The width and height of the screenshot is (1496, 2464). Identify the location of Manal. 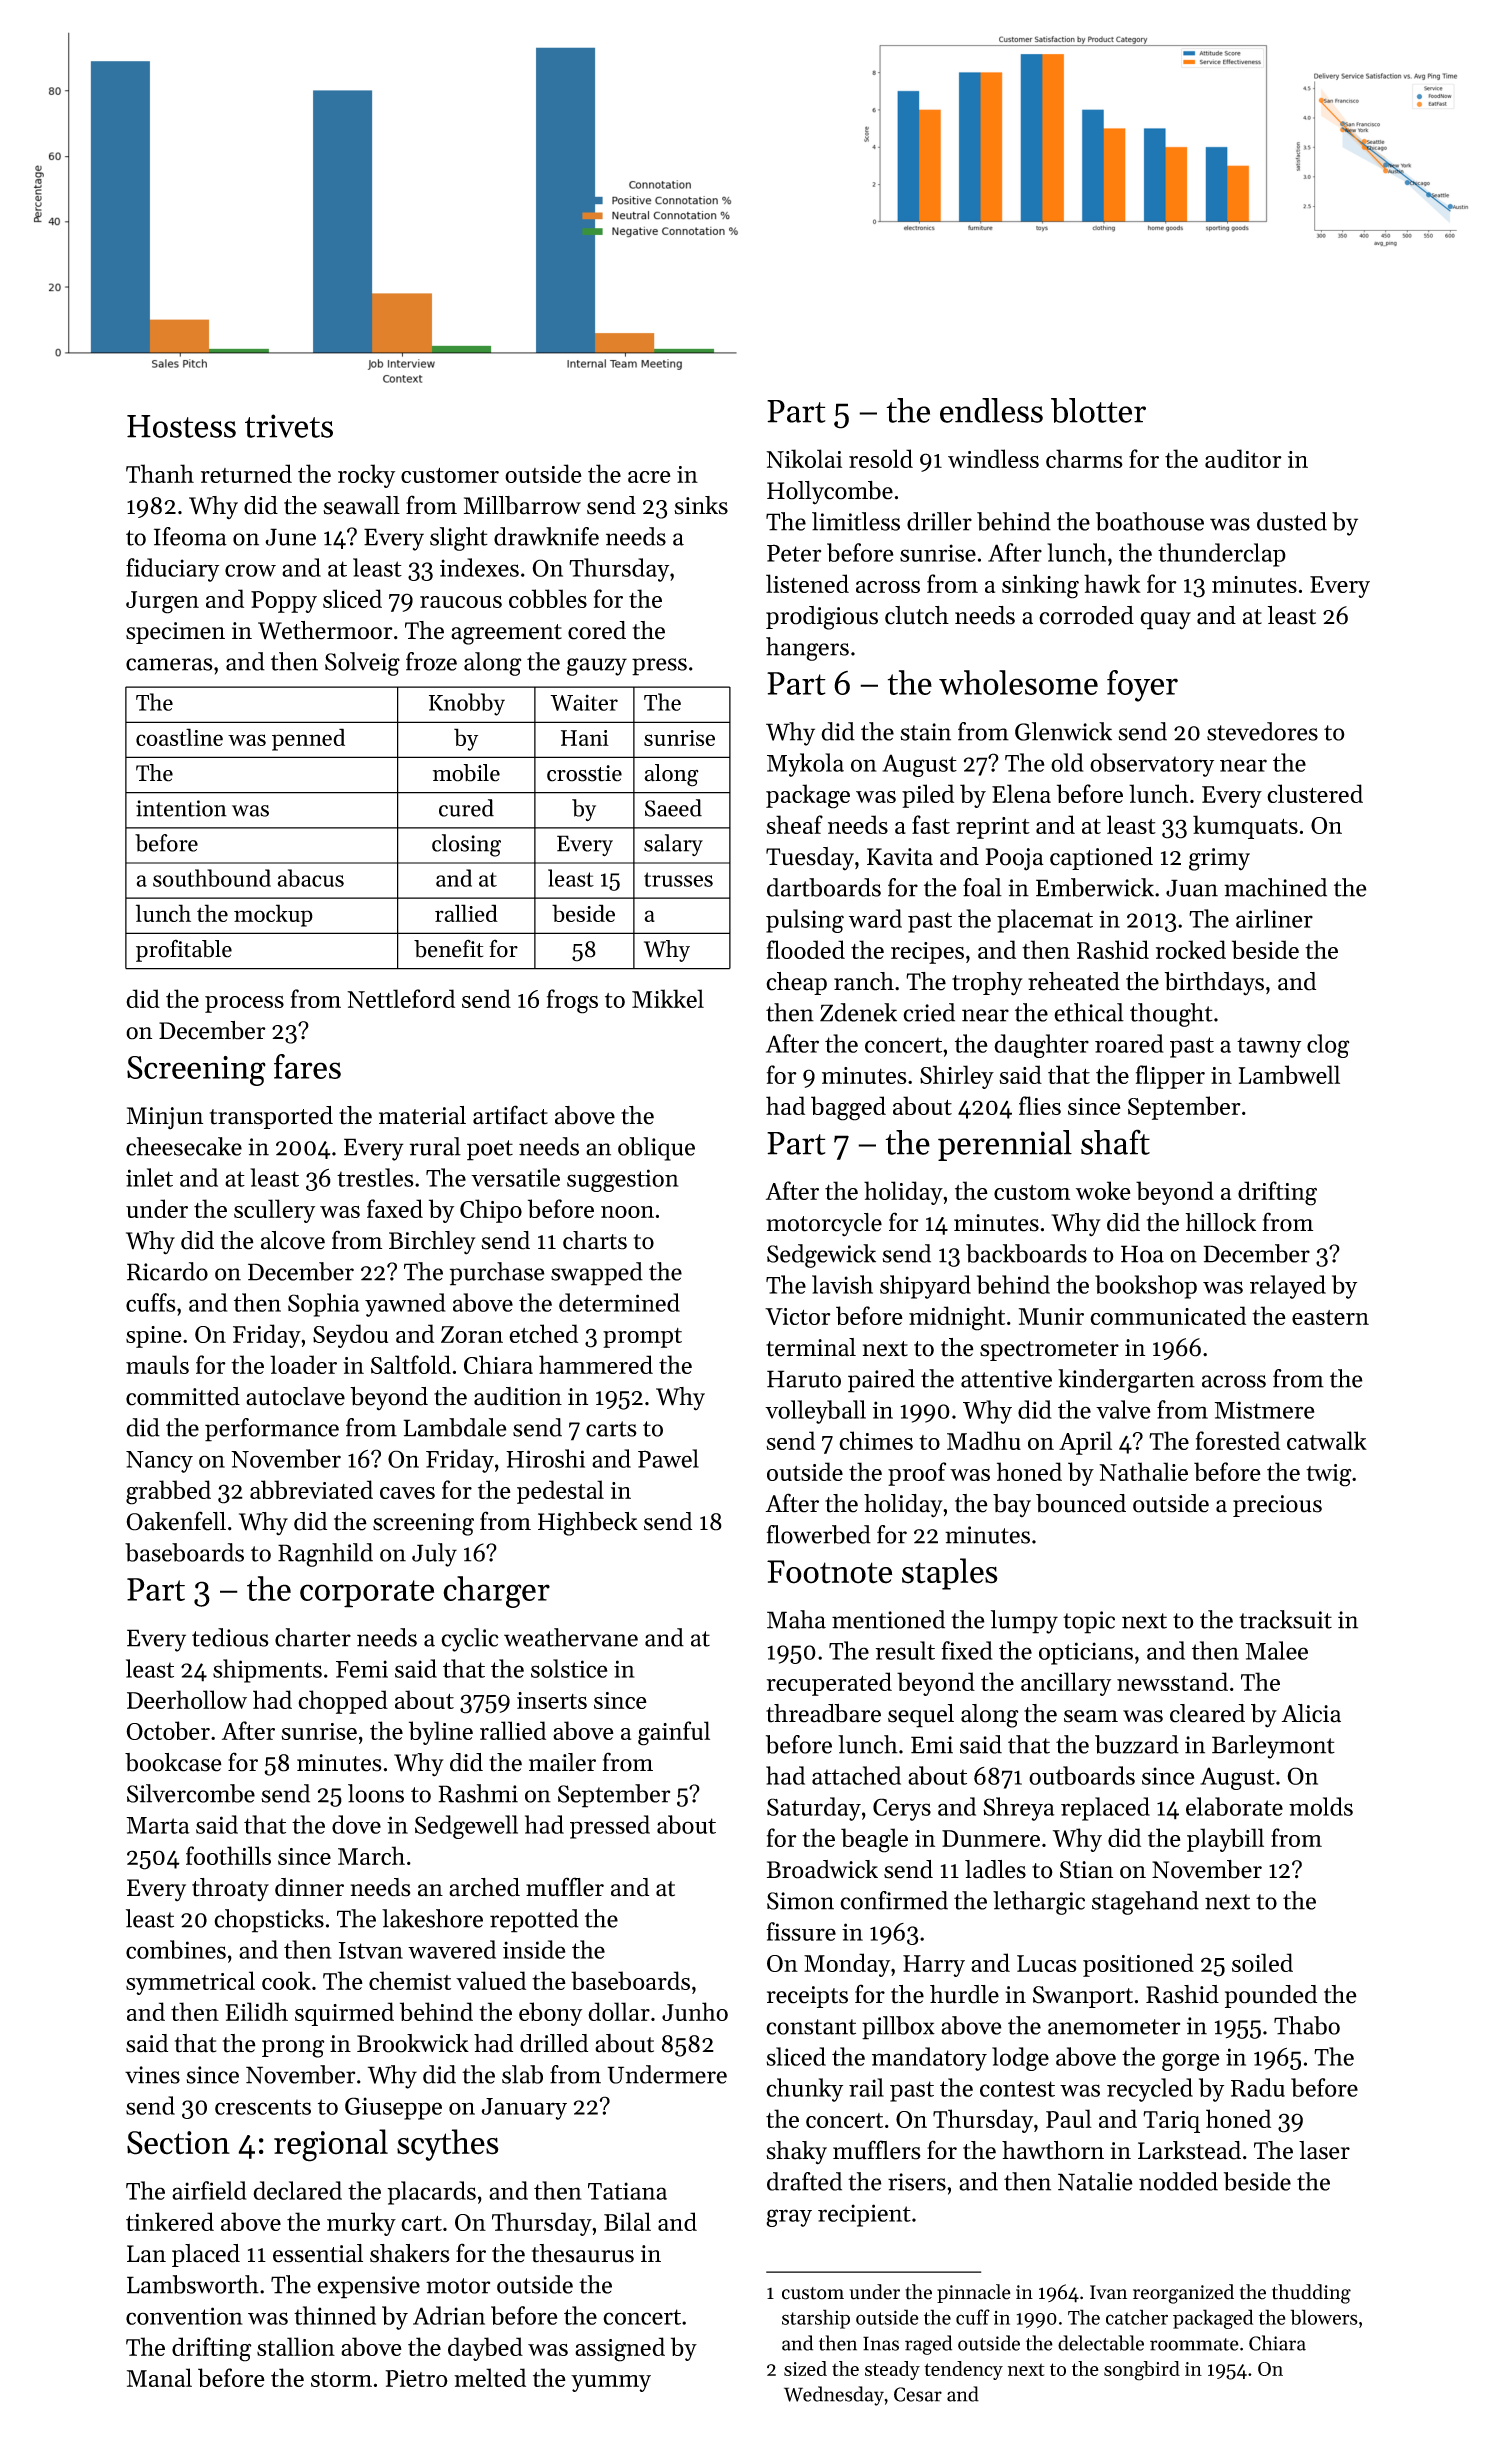
(159, 2377).
